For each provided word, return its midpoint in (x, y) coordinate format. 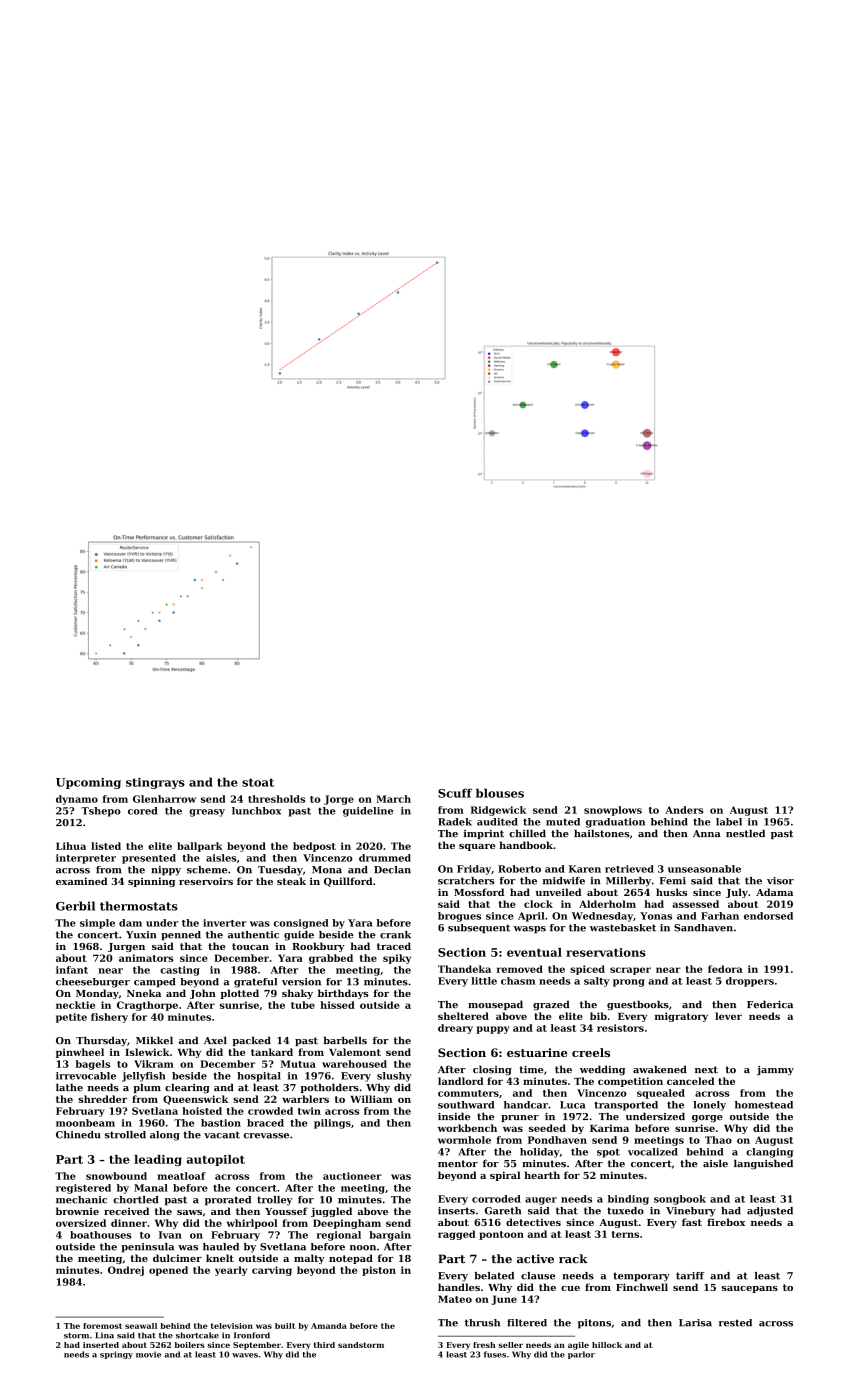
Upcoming (88, 783)
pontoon (501, 1235)
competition (630, 1082)
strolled (125, 1135)
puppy (493, 1030)
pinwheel (80, 1053)
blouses (500, 793)
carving (272, 1271)
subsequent (479, 929)
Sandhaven (703, 928)
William (371, 1099)
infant (72, 970)
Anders (684, 810)
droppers (750, 982)
